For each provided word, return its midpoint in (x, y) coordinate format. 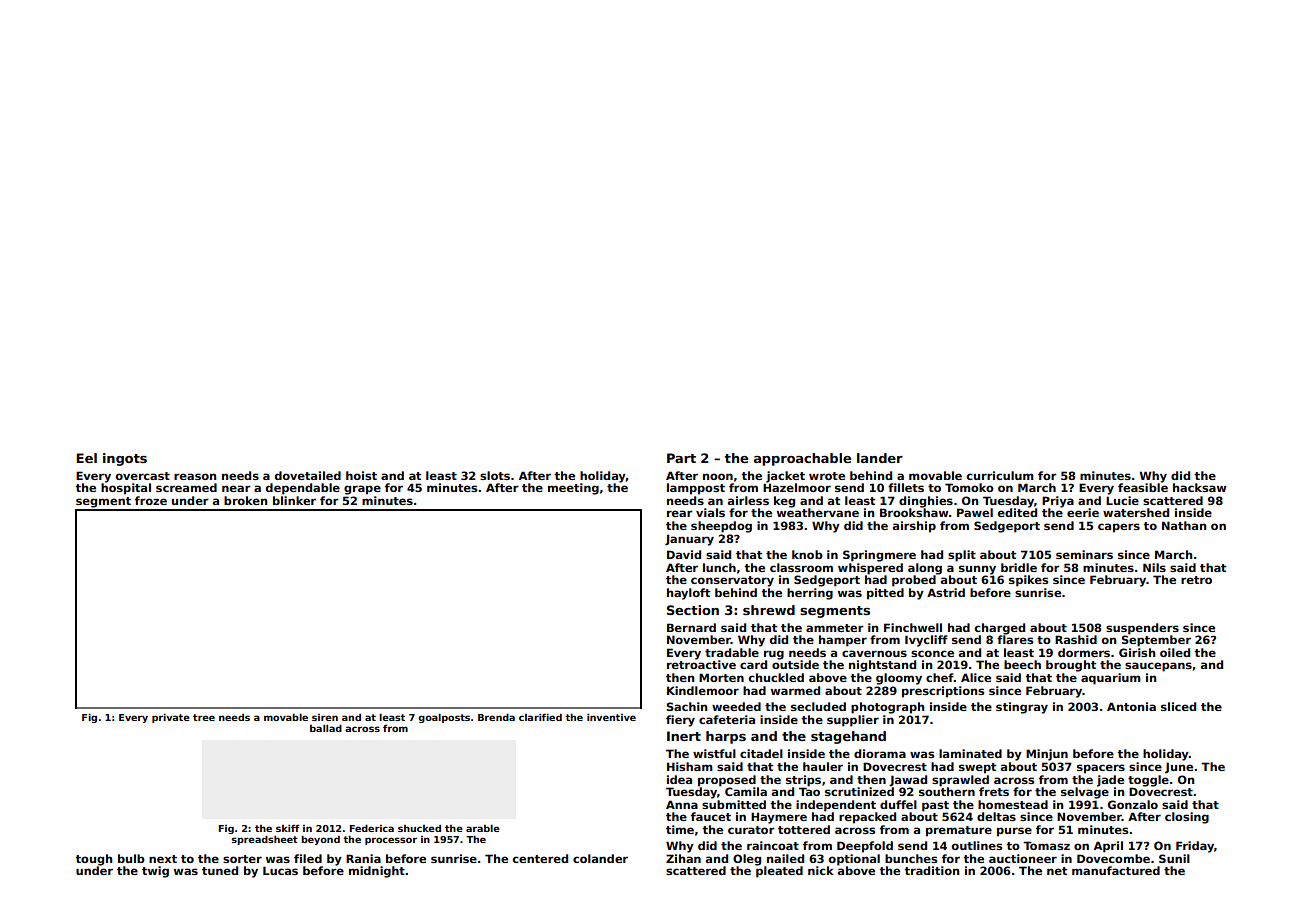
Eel (86, 458)
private (171, 718)
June (1179, 768)
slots (495, 475)
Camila (746, 791)
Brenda (496, 717)
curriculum (1000, 475)
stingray (1022, 708)
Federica (372, 828)
